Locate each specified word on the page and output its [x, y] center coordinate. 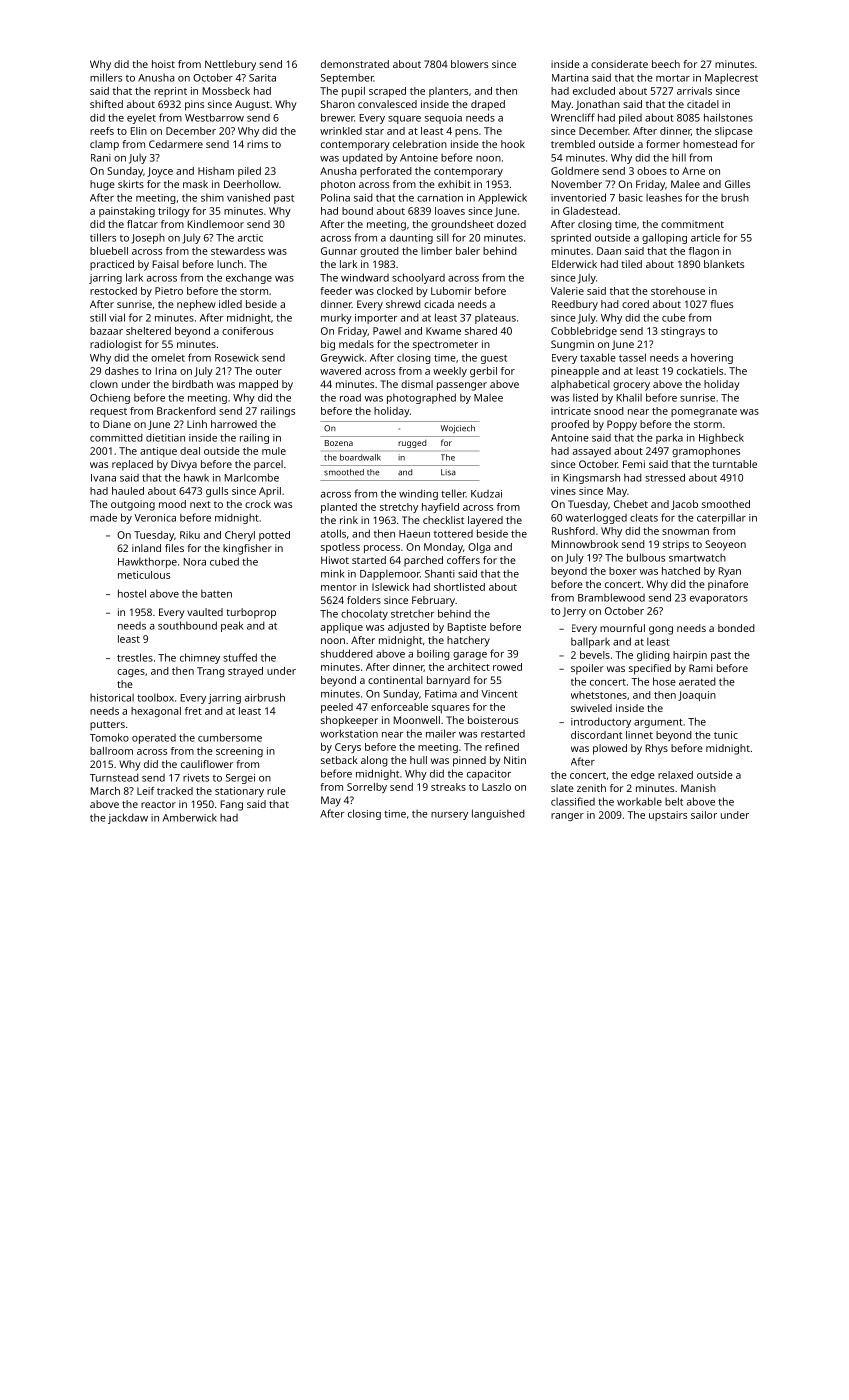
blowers [469, 64]
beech [666, 64]
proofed [570, 425]
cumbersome [230, 737]
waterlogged [596, 518]
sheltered [148, 331]
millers [106, 77]
